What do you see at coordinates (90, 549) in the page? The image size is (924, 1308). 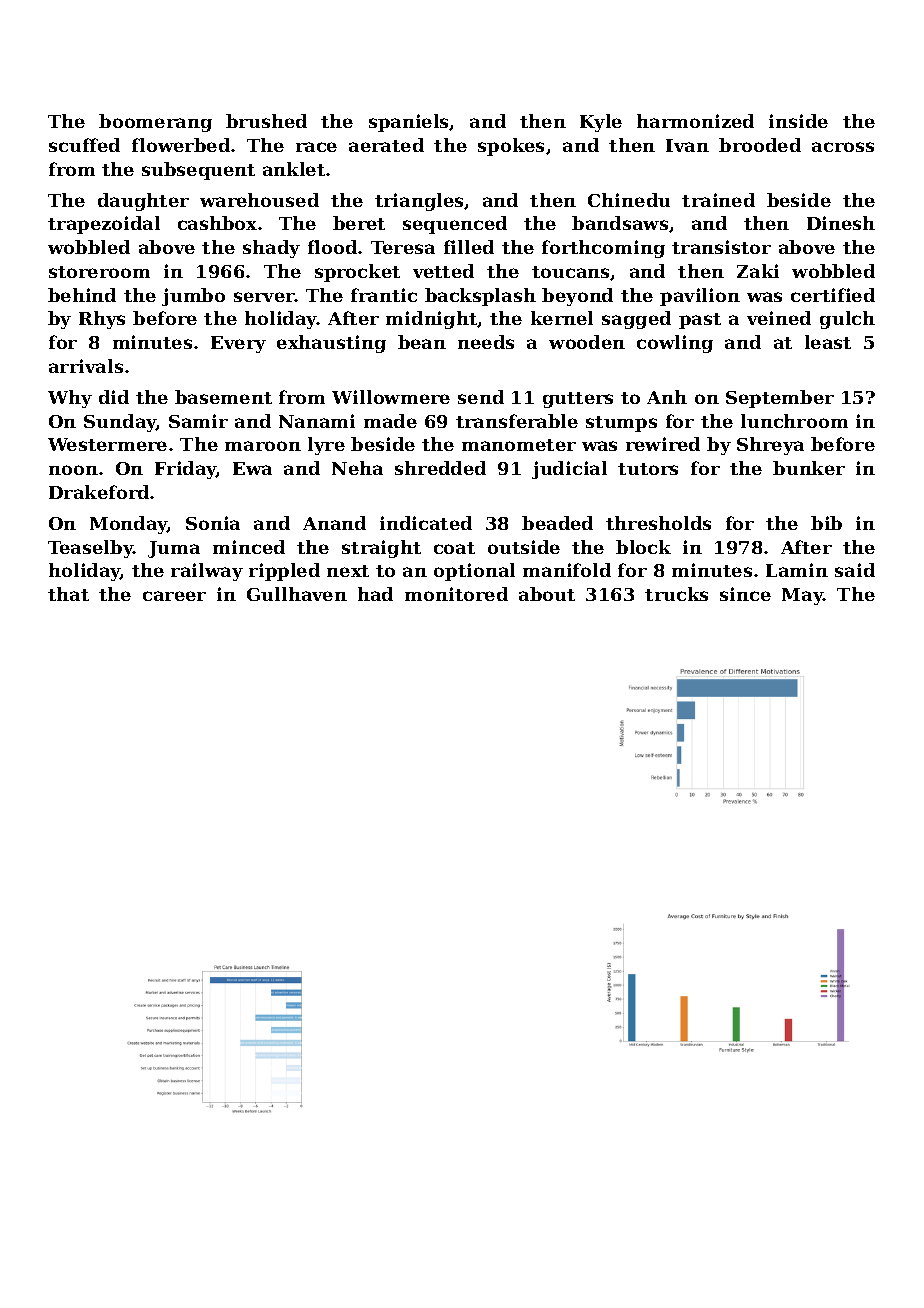 I see `Teaselby` at bounding box center [90, 549].
